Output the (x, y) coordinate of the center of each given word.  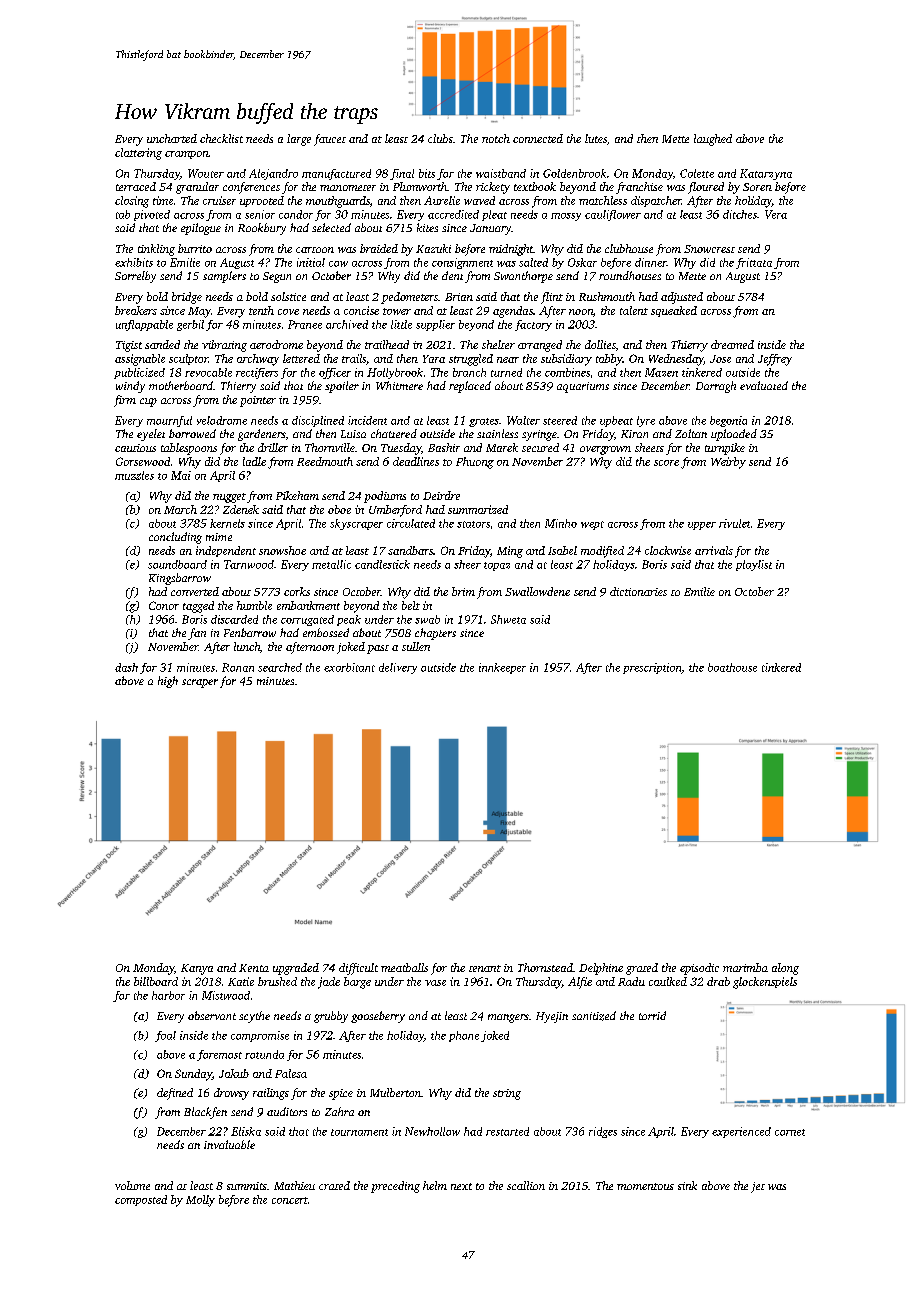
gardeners (262, 435)
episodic (699, 969)
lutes (596, 138)
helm (435, 1185)
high (168, 682)
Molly (200, 1201)
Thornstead (545, 967)
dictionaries (638, 591)
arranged (540, 346)
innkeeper (502, 668)
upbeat (616, 421)
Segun (277, 277)
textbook (535, 186)
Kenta (254, 968)
